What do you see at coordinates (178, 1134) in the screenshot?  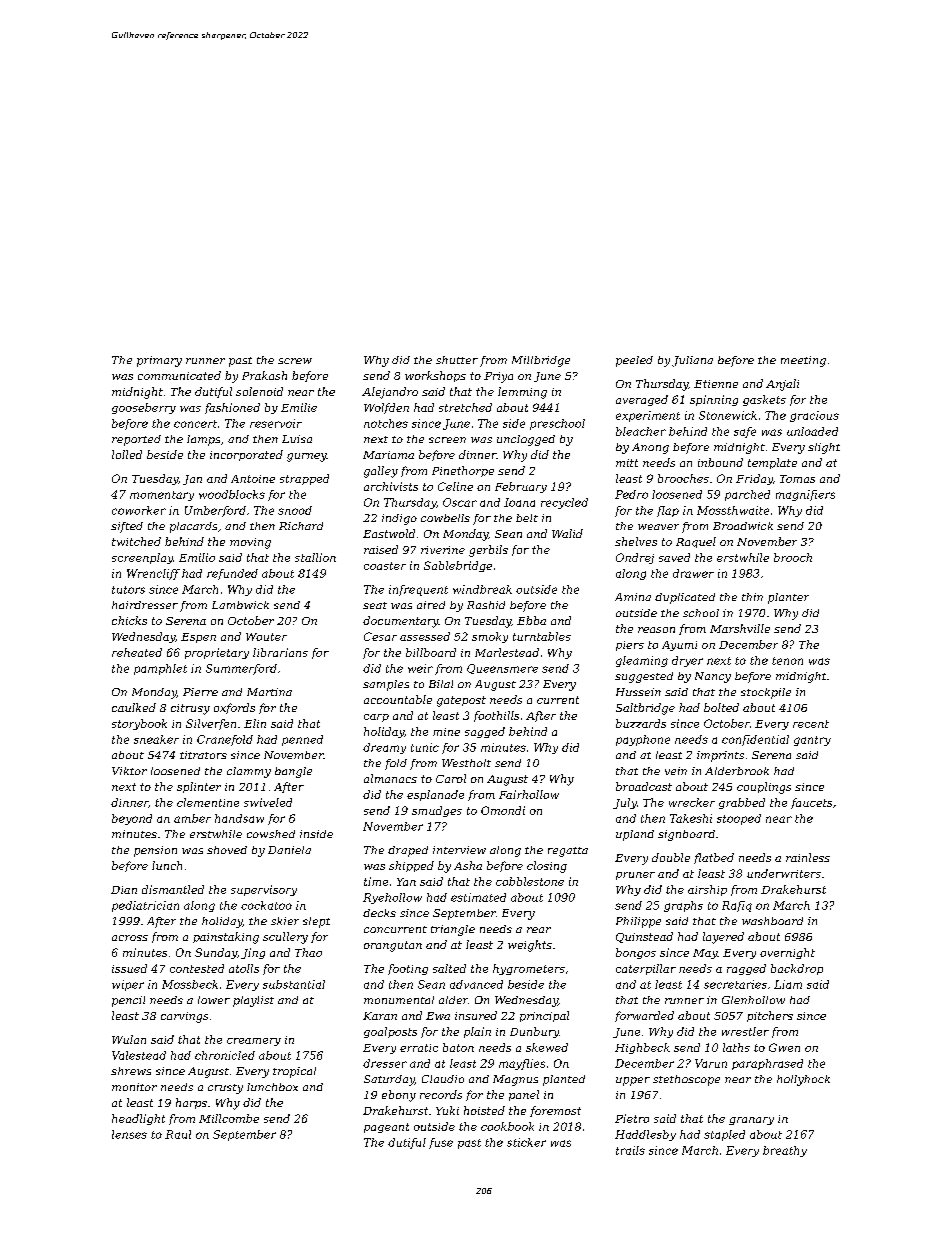 I see `Raul` at bounding box center [178, 1134].
